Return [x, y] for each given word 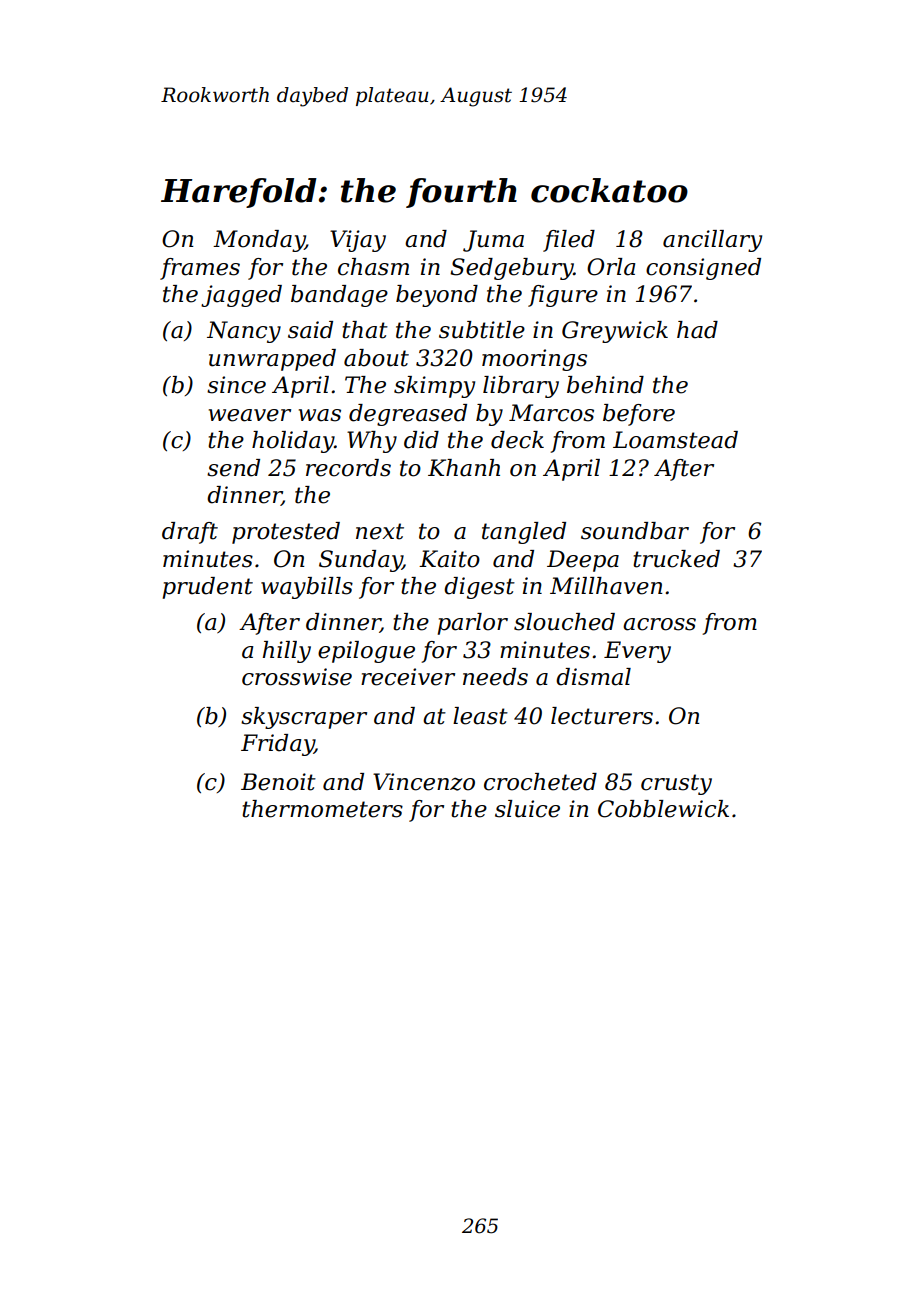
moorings [534, 360]
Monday [259, 241]
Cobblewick [663, 809]
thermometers [322, 809]
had [697, 330]
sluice [527, 809]
